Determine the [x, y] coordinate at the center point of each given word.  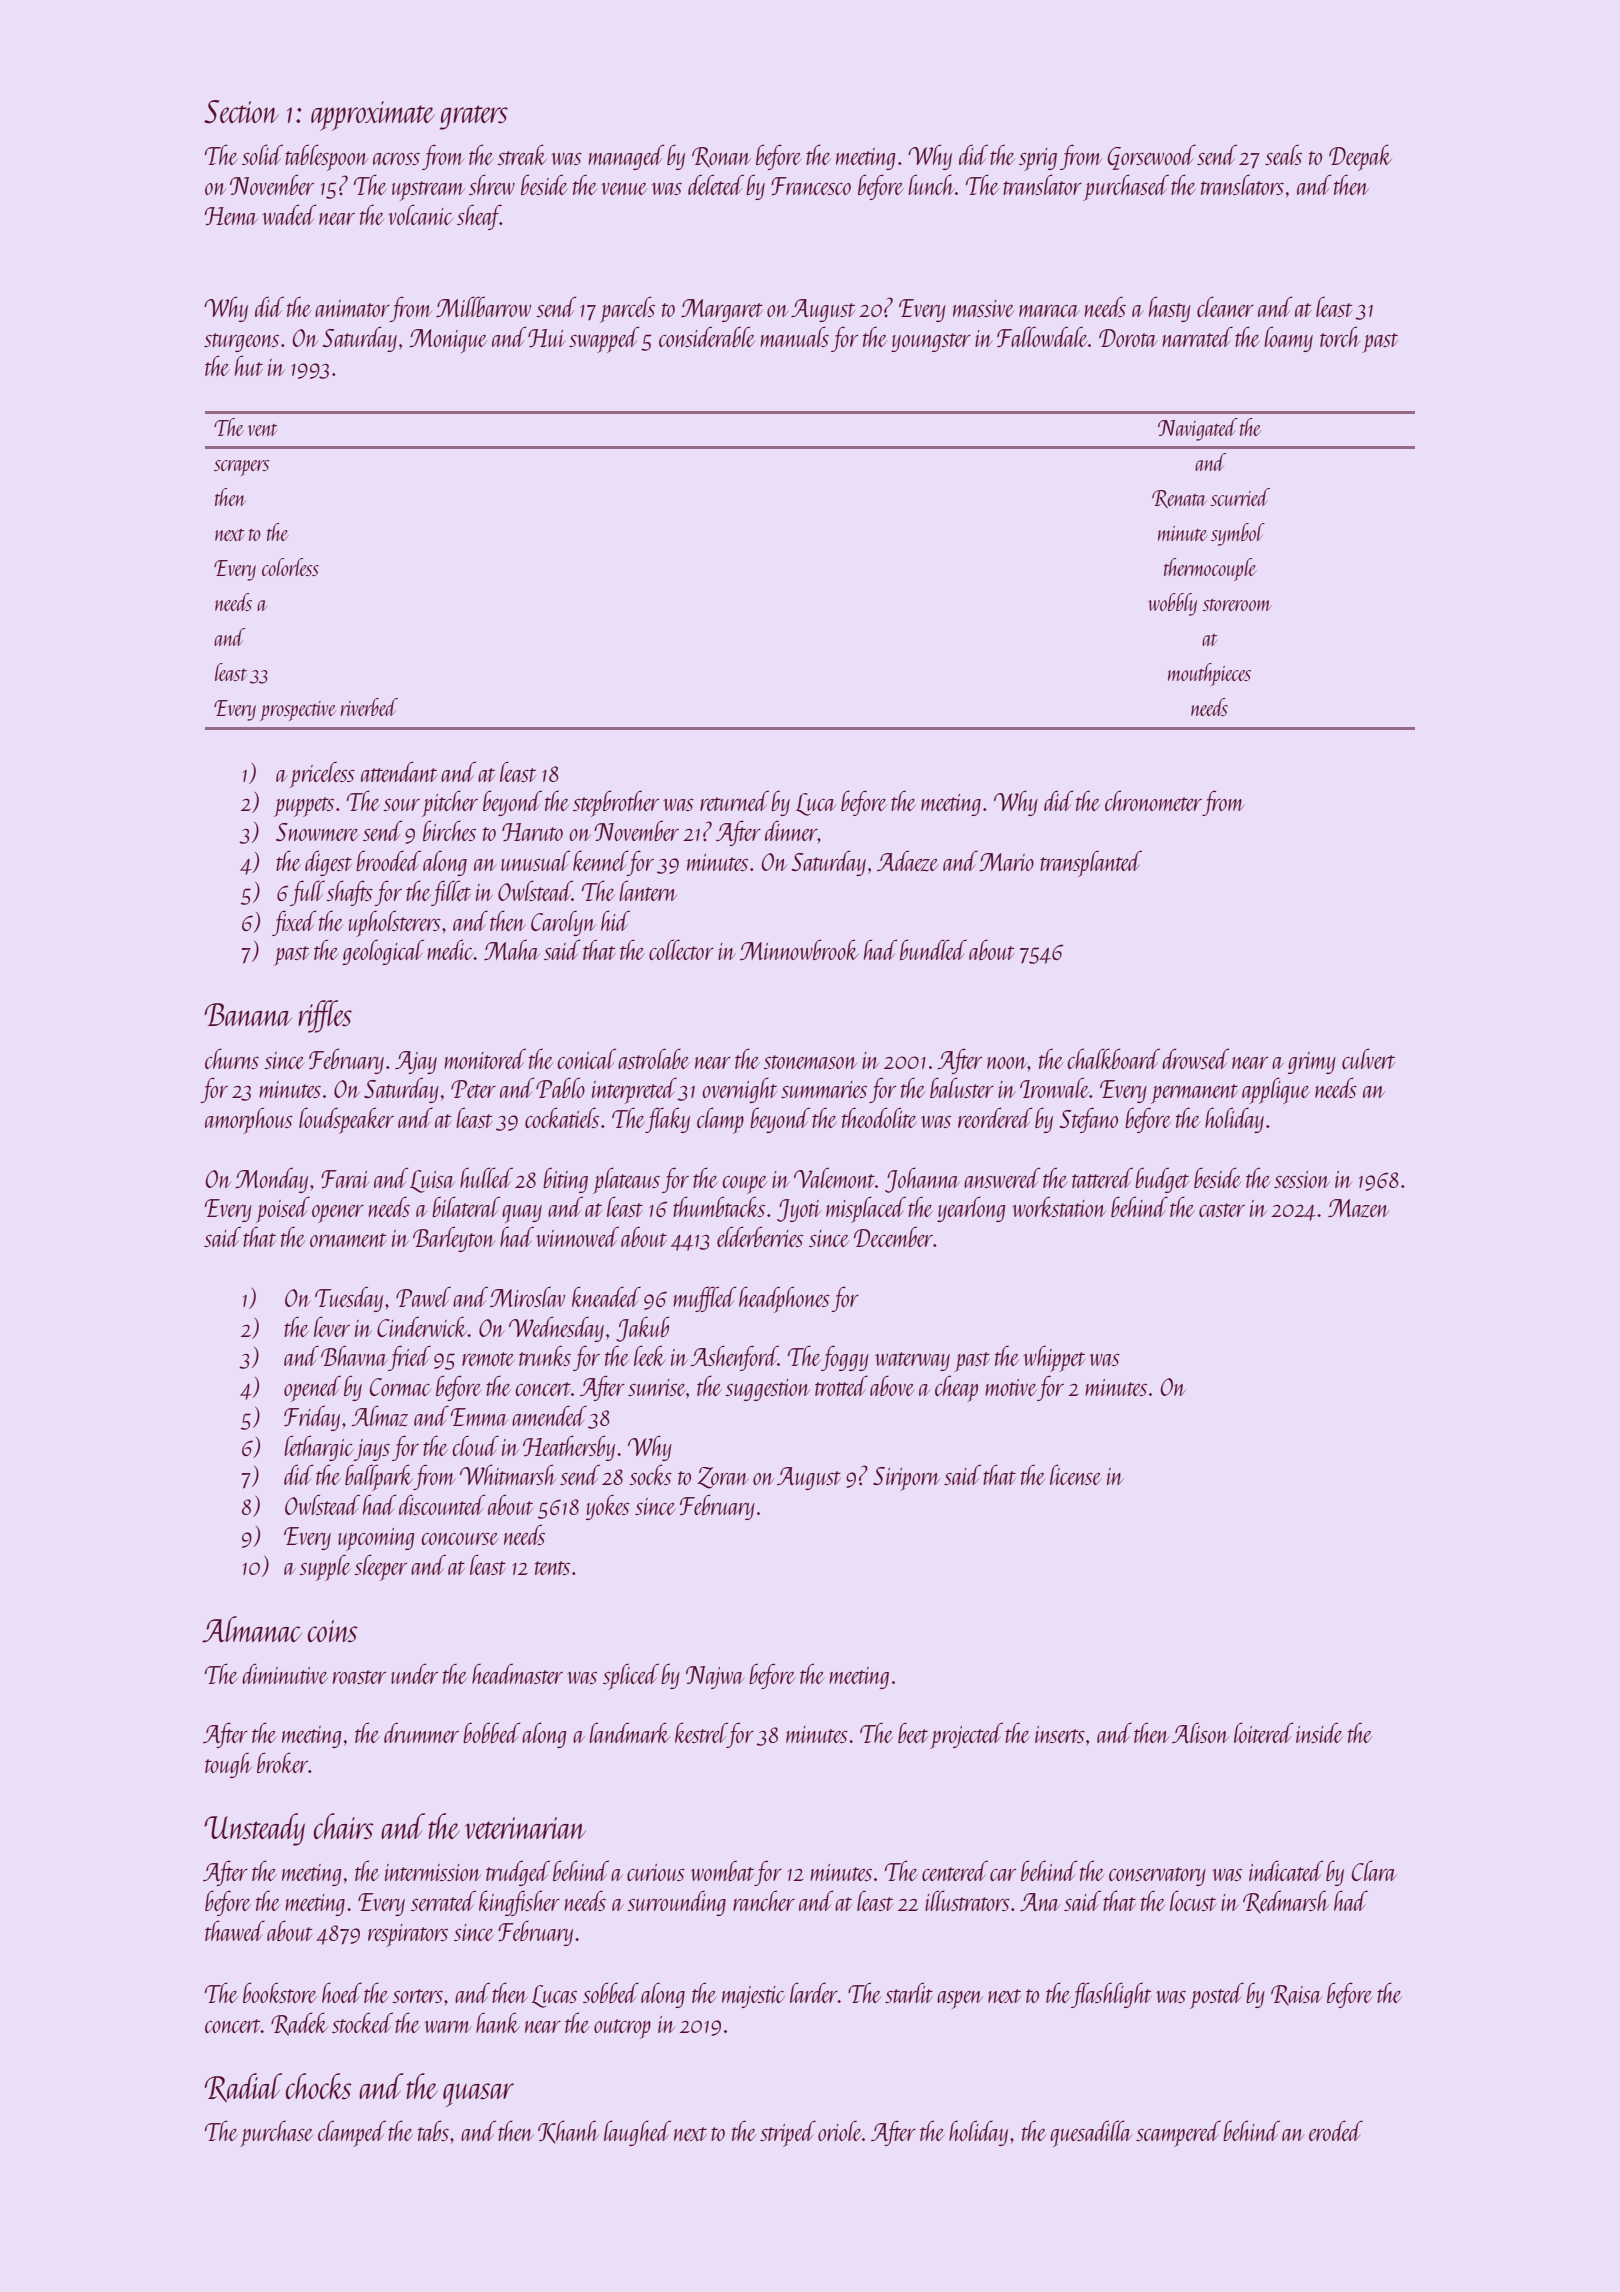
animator [352, 308]
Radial [243, 2087]
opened [312, 1388]
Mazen [1358, 1208]
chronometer [1153, 800]
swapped [604, 339]
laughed [637, 2133]
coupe [744, 1185]
